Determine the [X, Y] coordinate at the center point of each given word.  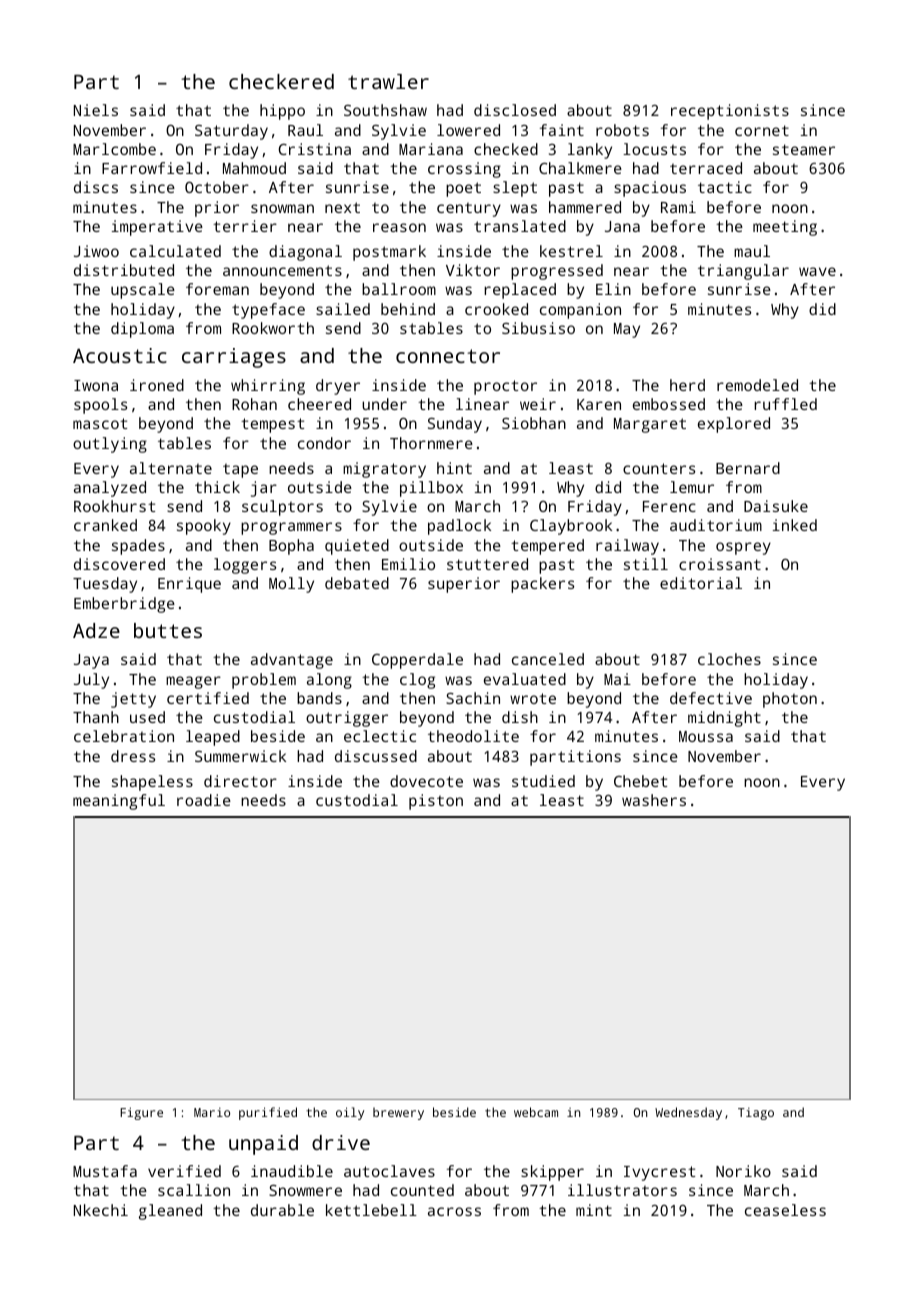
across [454, 1211]
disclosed [515, 110]
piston [436, 802]
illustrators [622, 1190]
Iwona [96, 385]
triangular [743, 272]
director [240, 781]
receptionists [730, 112]
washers [654, 800]
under [384, 404]
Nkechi [101, 1210]
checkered [281, 81]
